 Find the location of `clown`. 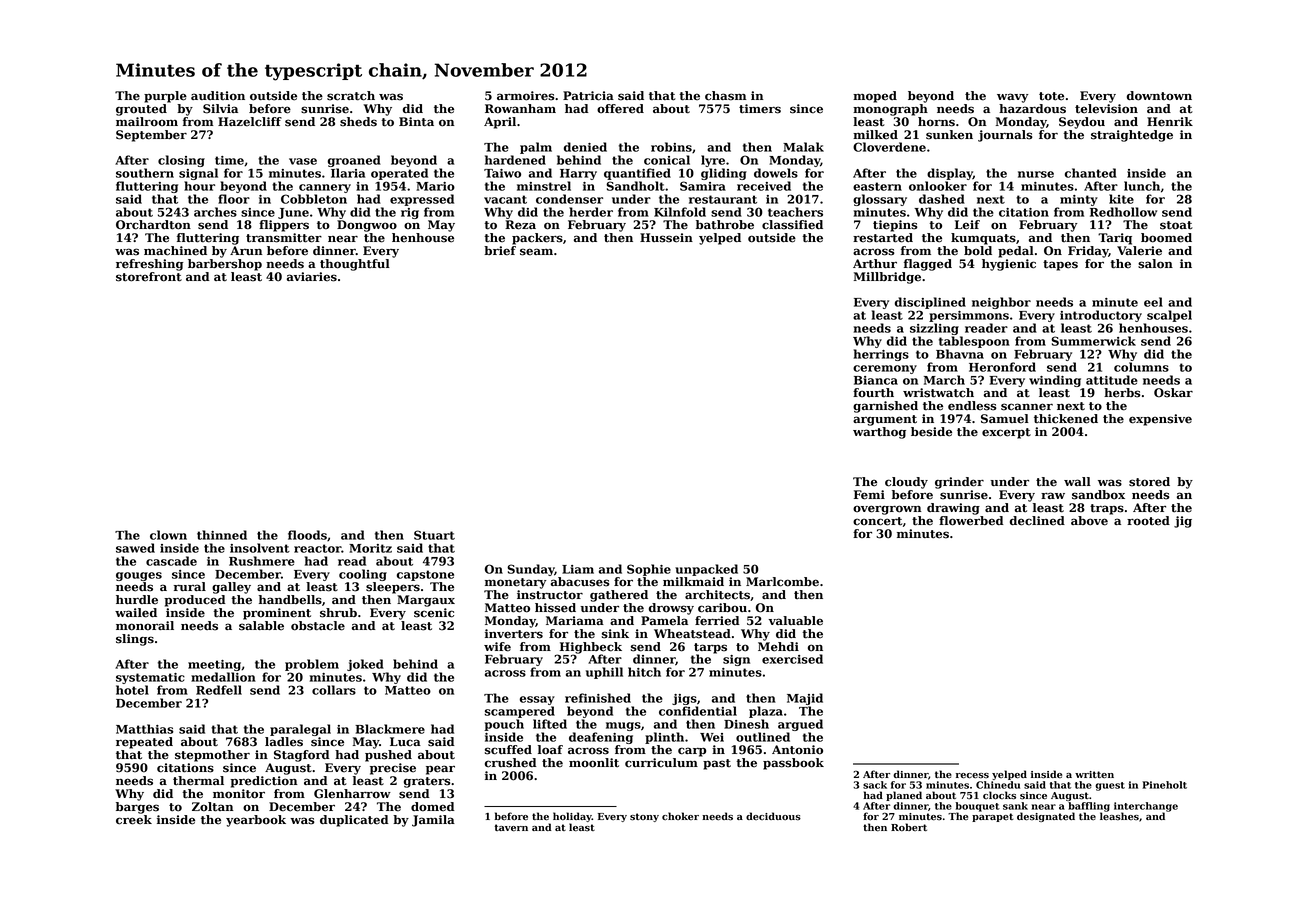

clown is located at coordinates (168, 535).
